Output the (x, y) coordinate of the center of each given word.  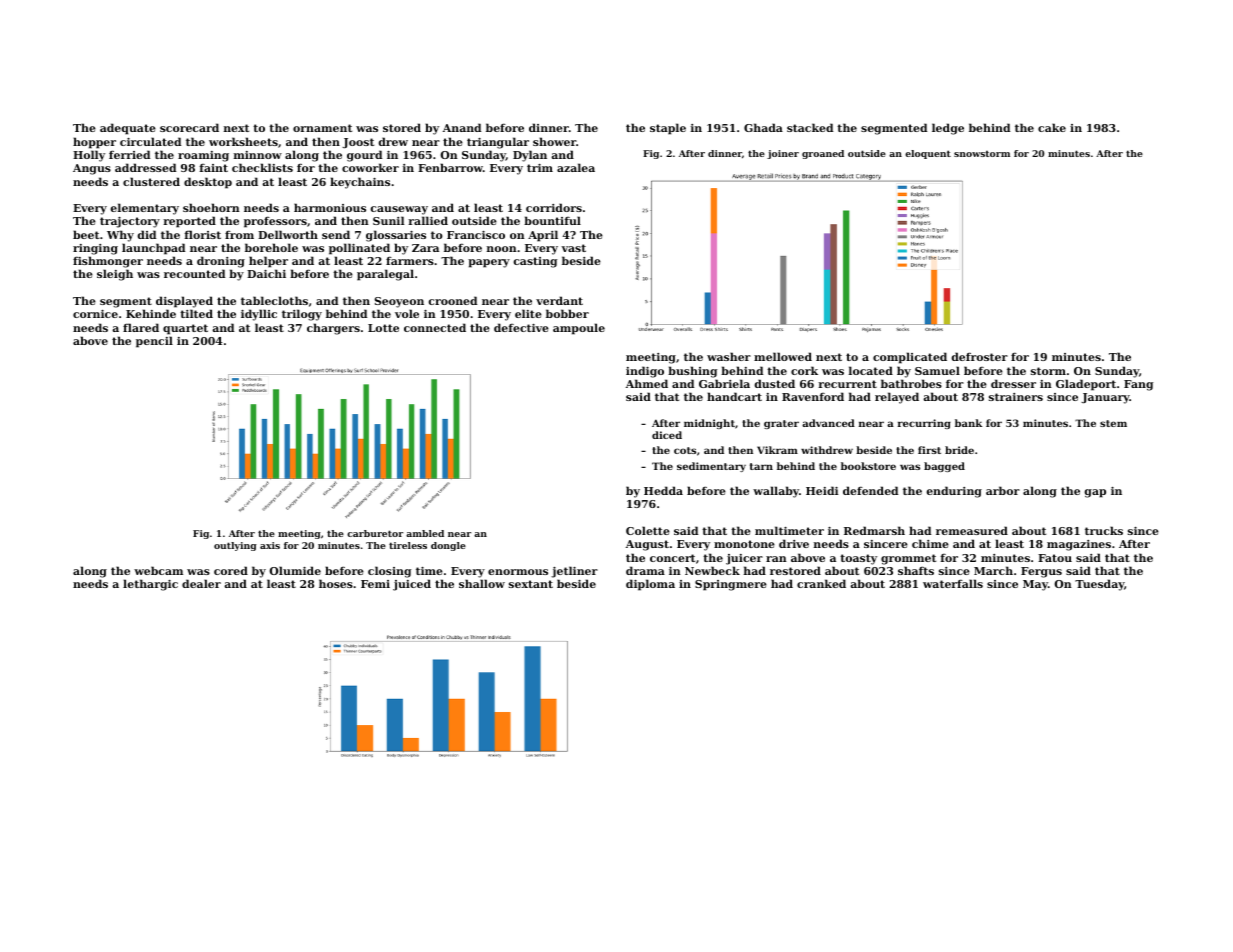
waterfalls (953, 583)
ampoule (579, 329)
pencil (154, 342)
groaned (823, 154)
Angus (92, 169)
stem (1113, 423)
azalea (576, 167)
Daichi (266, 273)
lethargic (150, 585)
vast (573, 248)
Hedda (663, 490)
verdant (559, 300)
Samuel (937, 370)
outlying (235, 546)
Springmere (731, 585)
